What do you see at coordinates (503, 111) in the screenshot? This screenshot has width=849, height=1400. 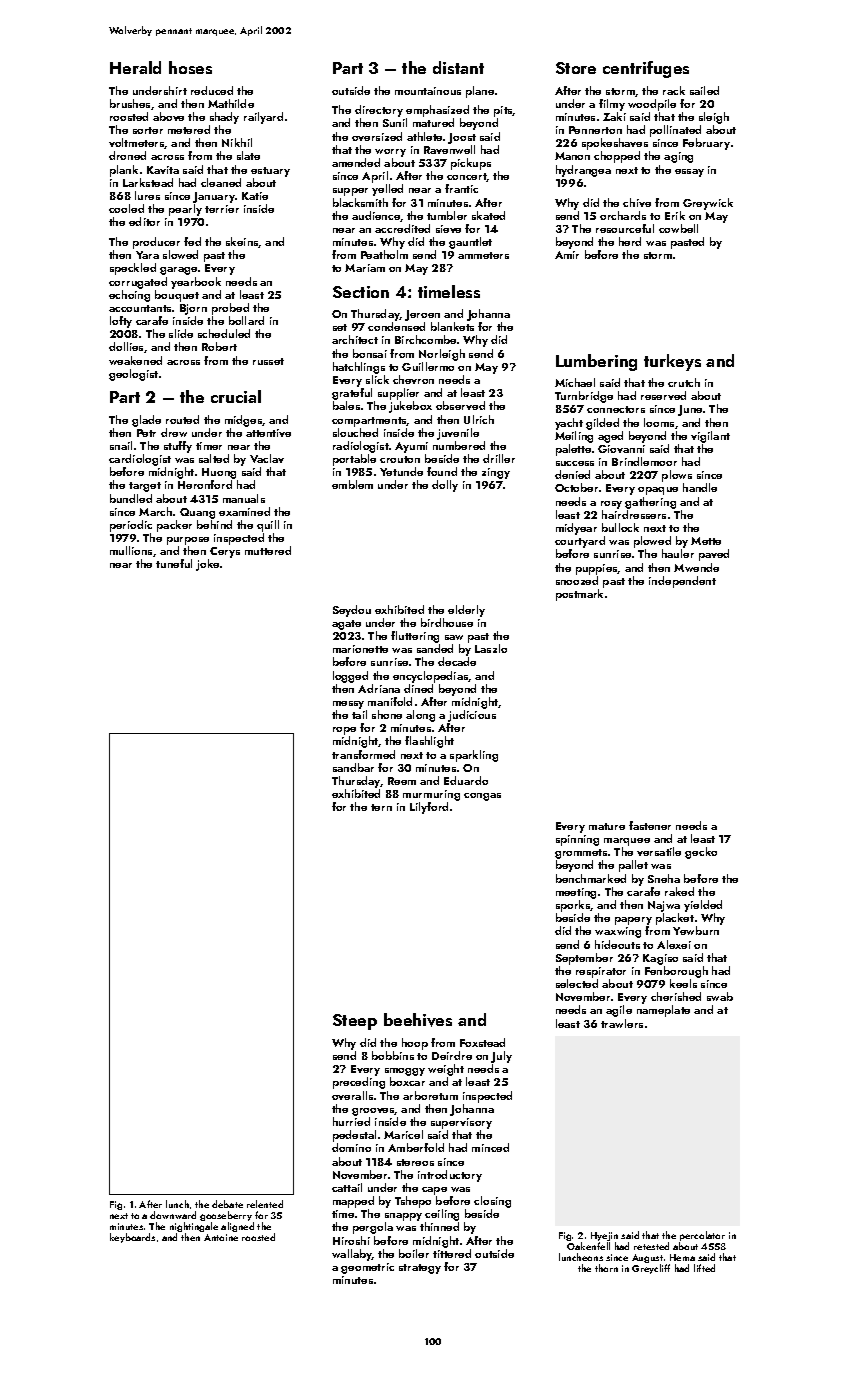 I see `pits` at bounding box center [503, 111].
